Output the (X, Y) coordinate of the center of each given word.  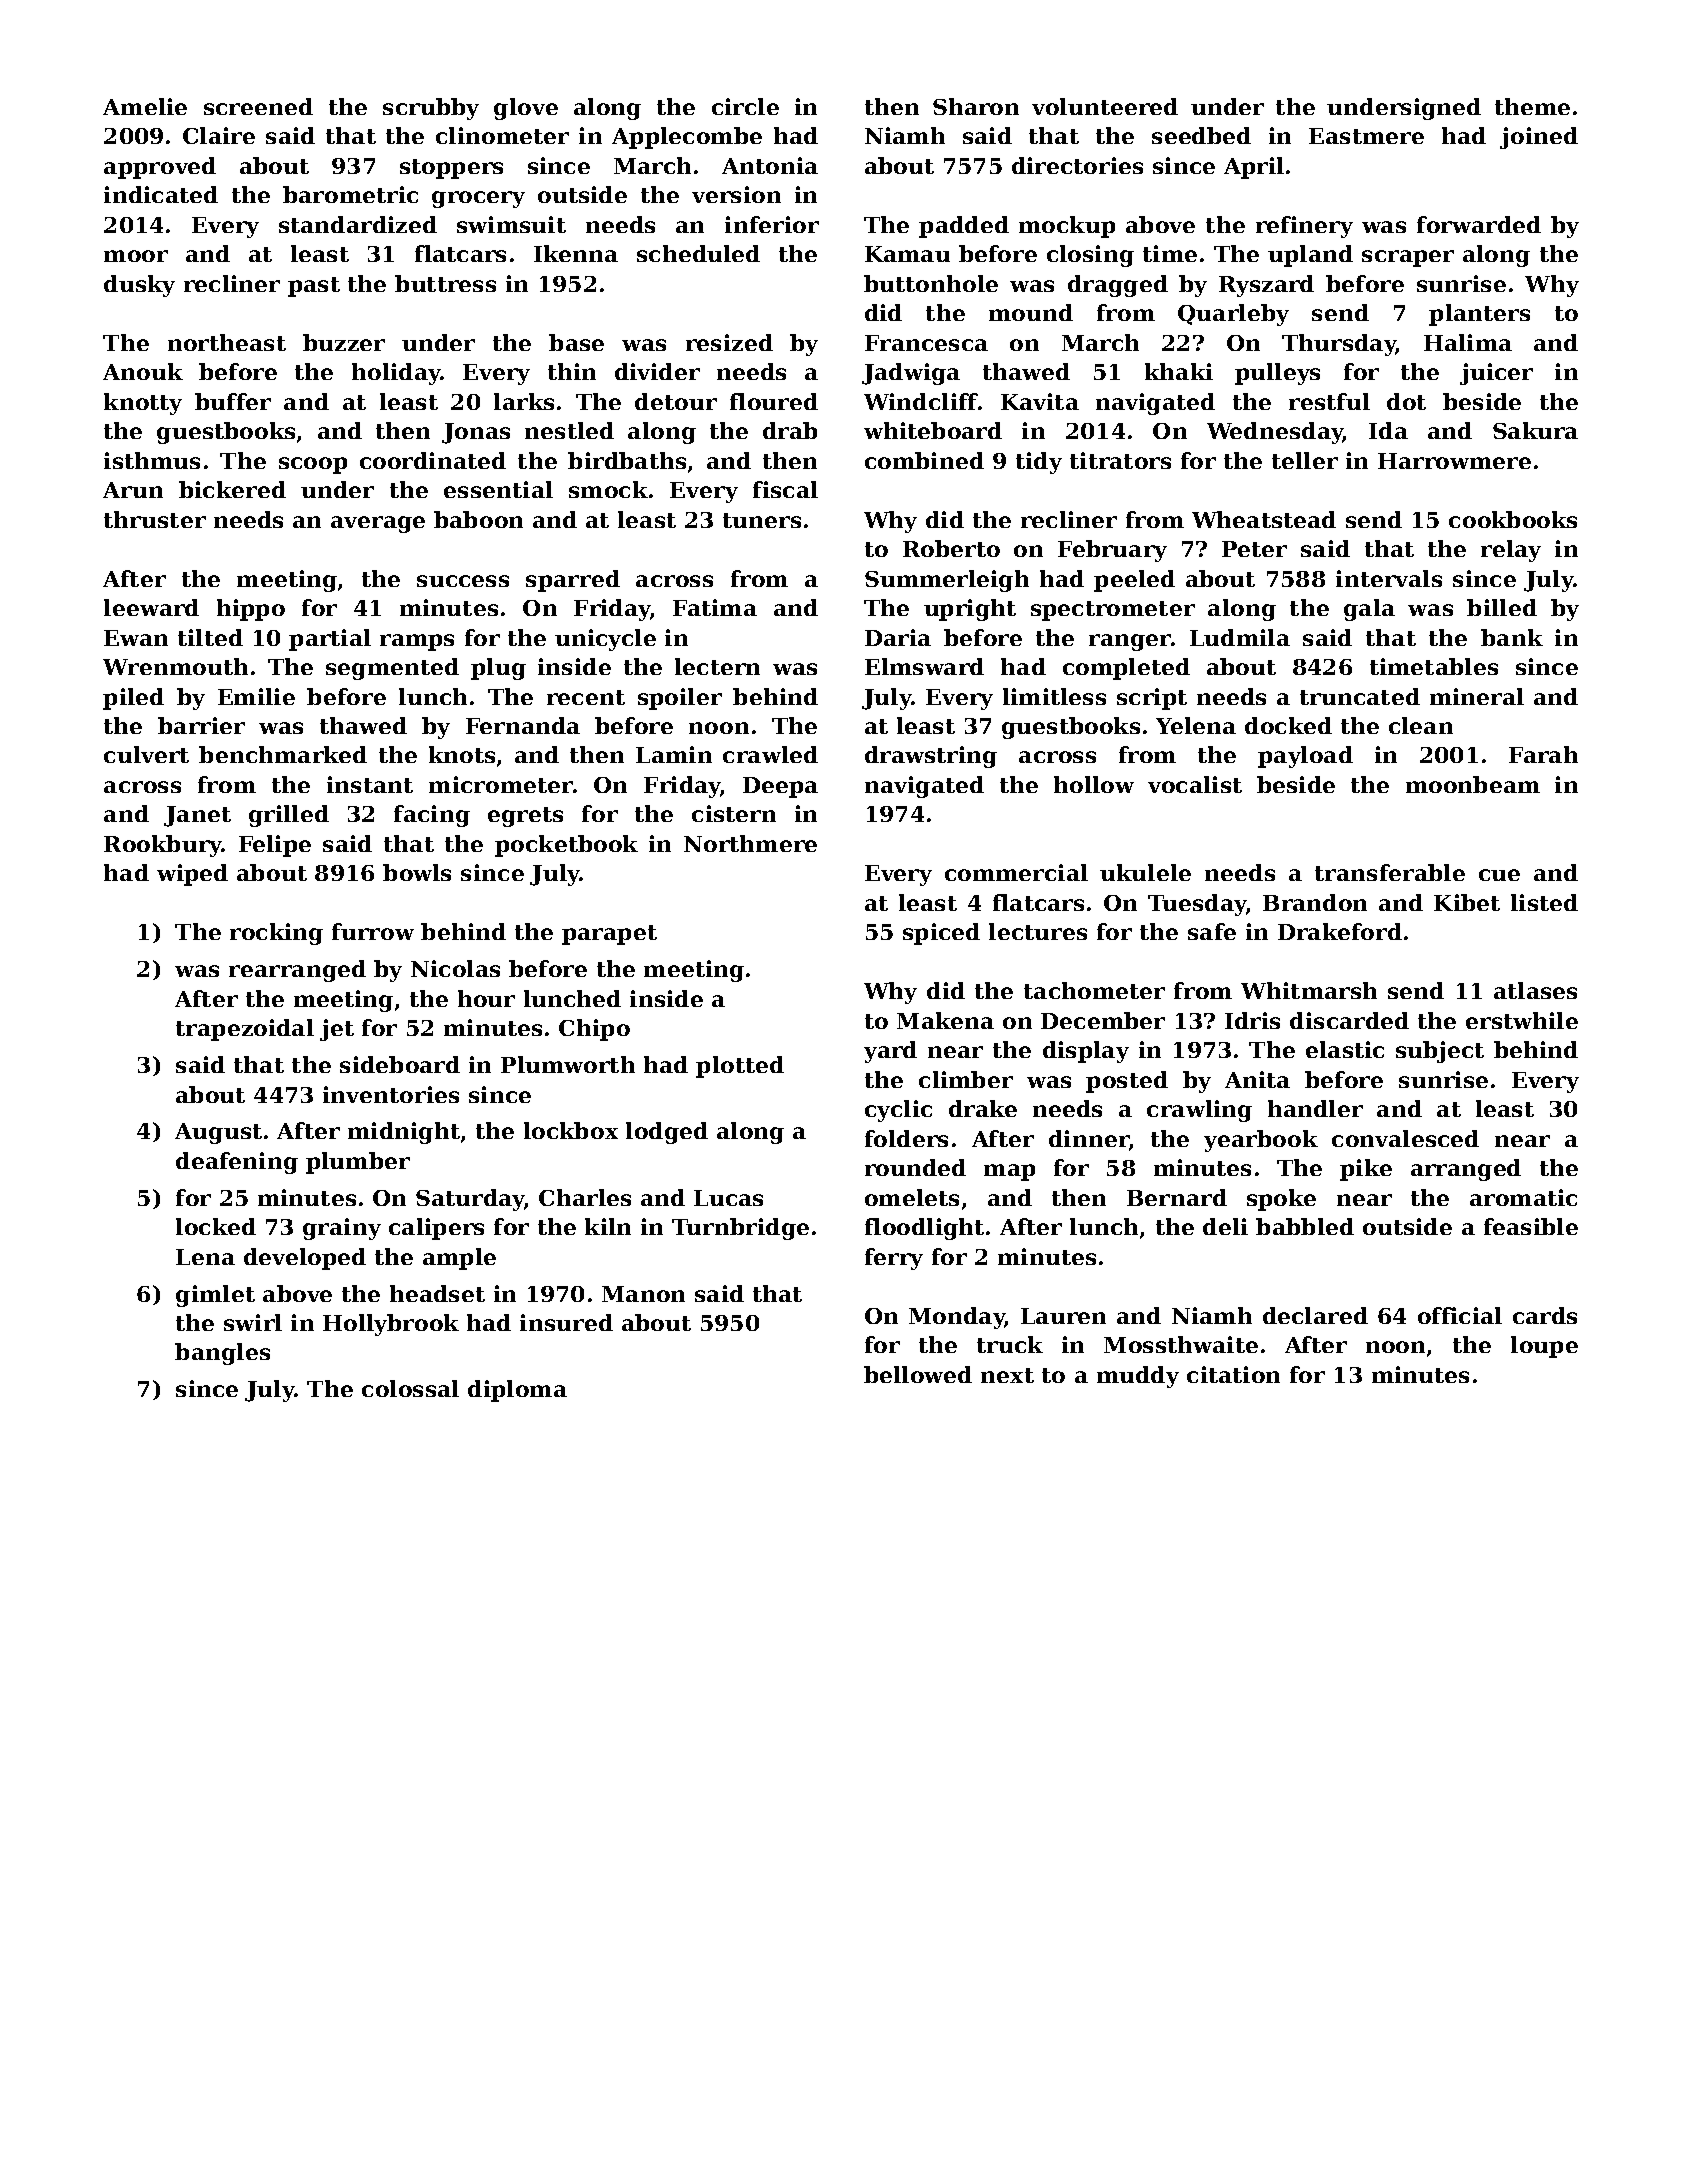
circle (745, 106)
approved (160, 168)
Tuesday (1197, 905)
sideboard (400, 1064)
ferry (894, 1259)
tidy (1039, 463)
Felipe (275, 846)
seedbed (1201, 135)
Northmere (750, 843)
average (378, 524)
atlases (1535, 990)
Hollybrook (391, 1325)
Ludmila (1240, 637)
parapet (609, 935)
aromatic (1523, 1197)
